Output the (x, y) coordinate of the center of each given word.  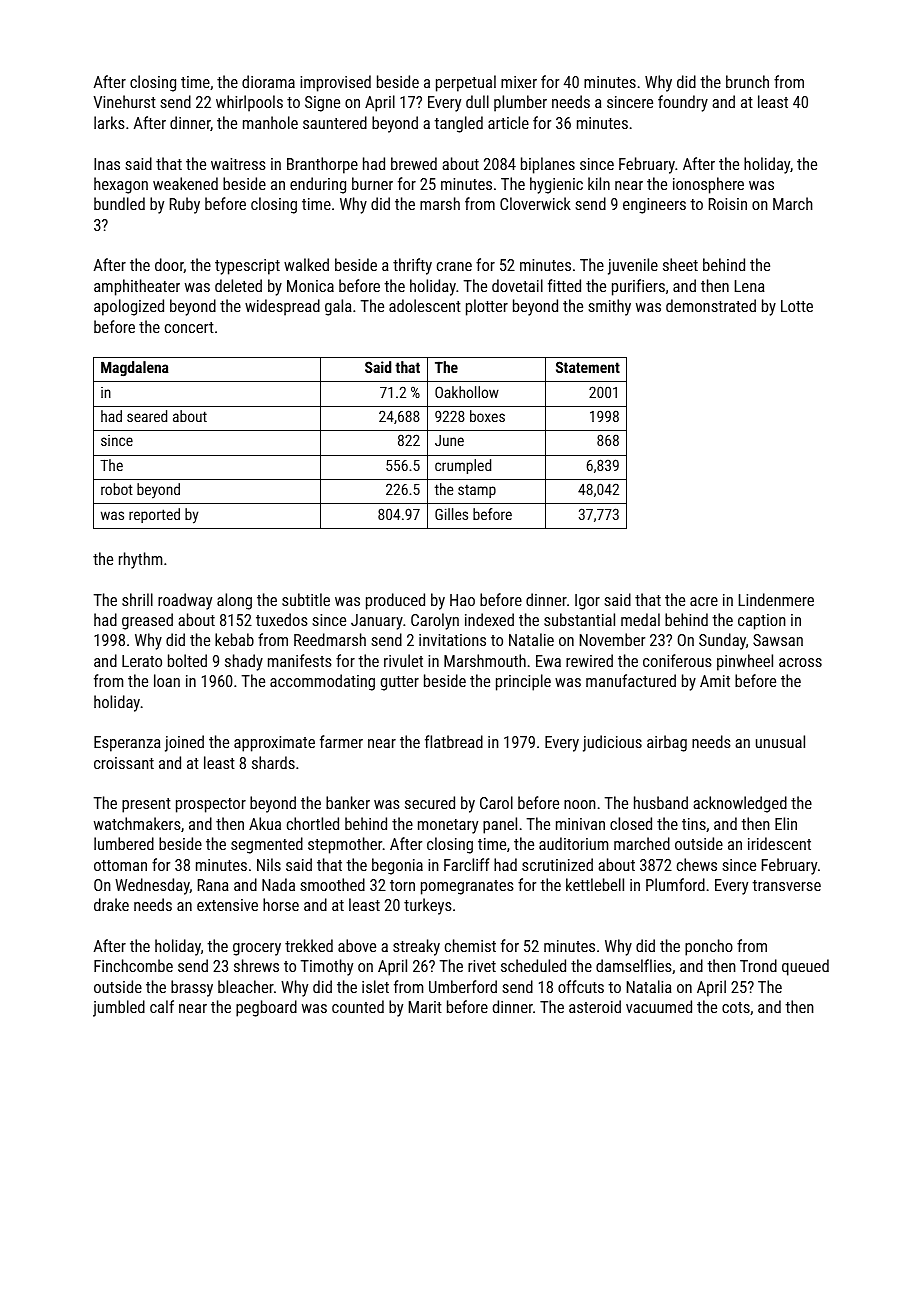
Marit (425, 1007)
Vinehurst (125, 101)
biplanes (548, 165)
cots (736, 1007)
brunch (747, 81)
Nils (269, 864)
